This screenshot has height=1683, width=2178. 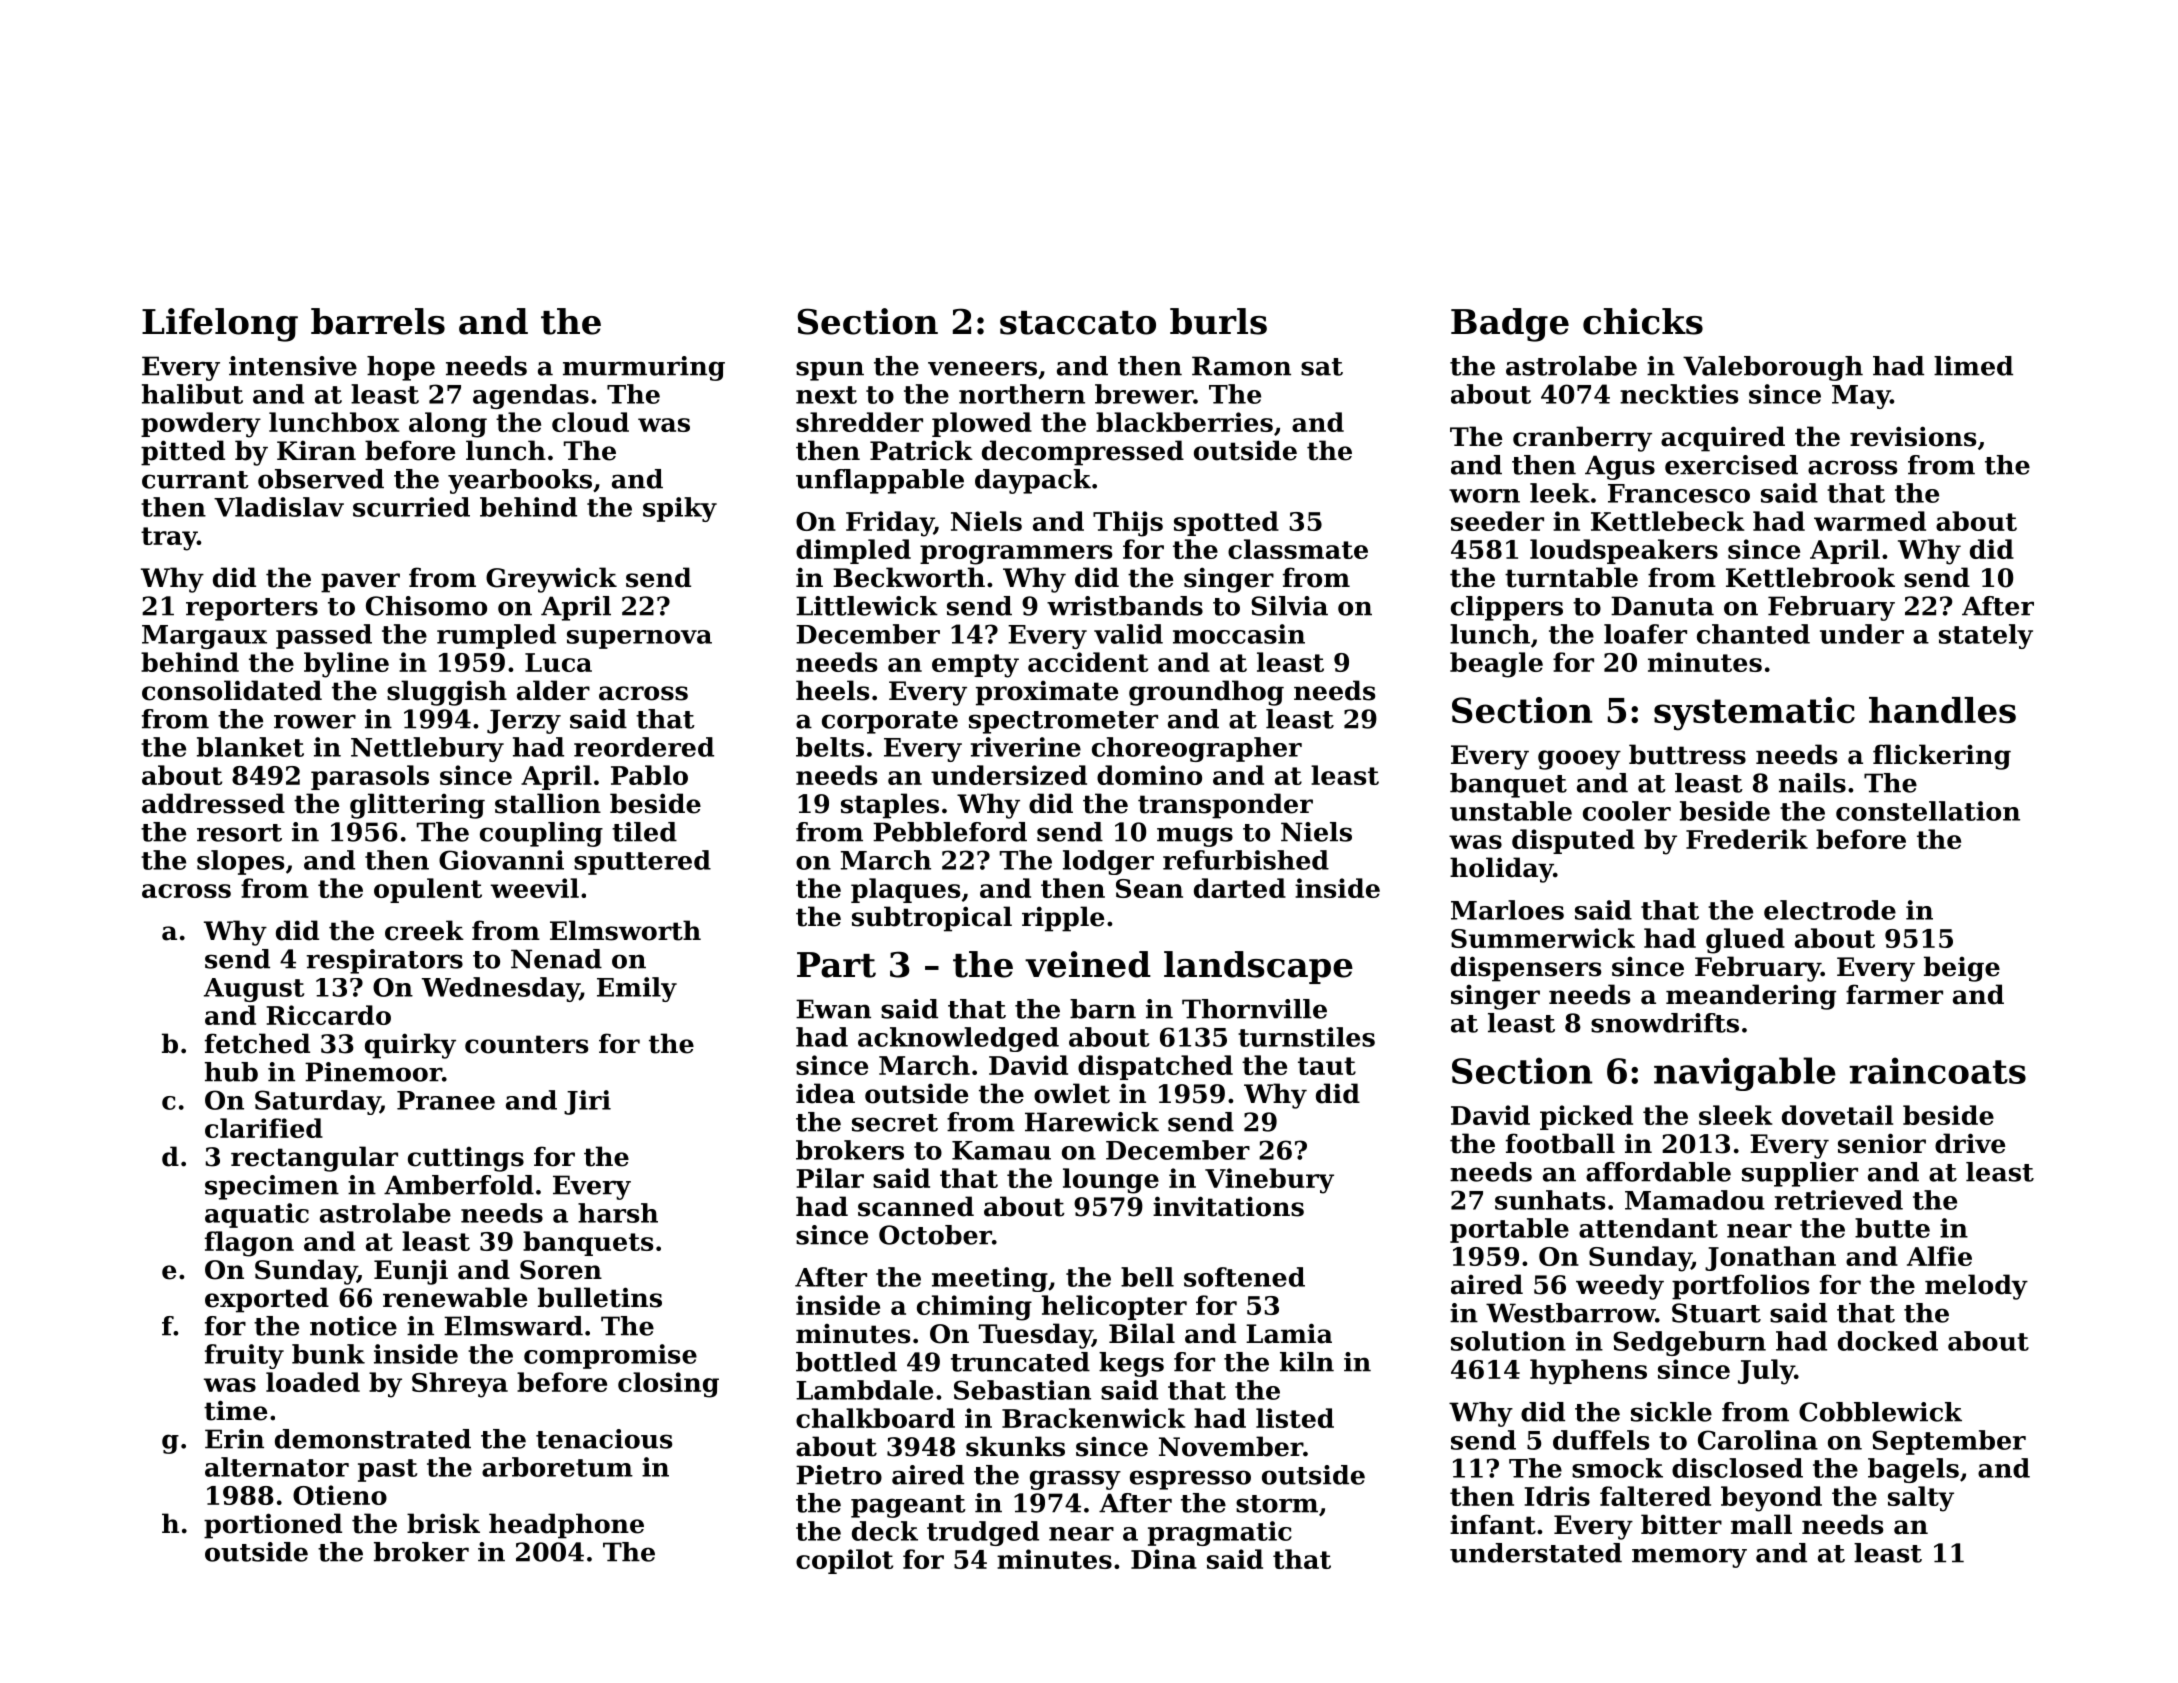 What do you see at coordinates (982, 424) in the screenshot?
I see `plowed` at bounding box center [982, 424].
